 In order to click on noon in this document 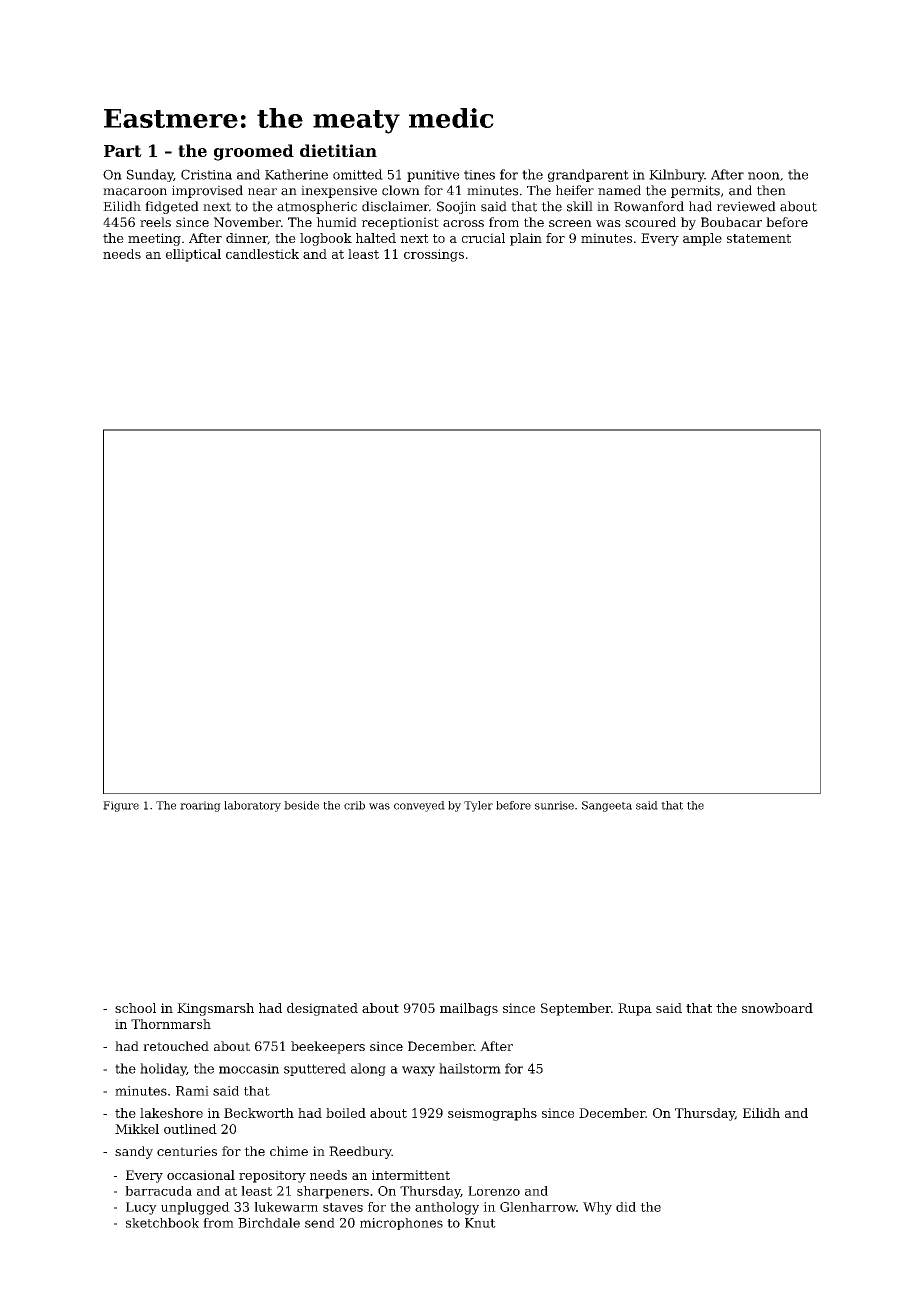, I will do `click(764, 176)`.
